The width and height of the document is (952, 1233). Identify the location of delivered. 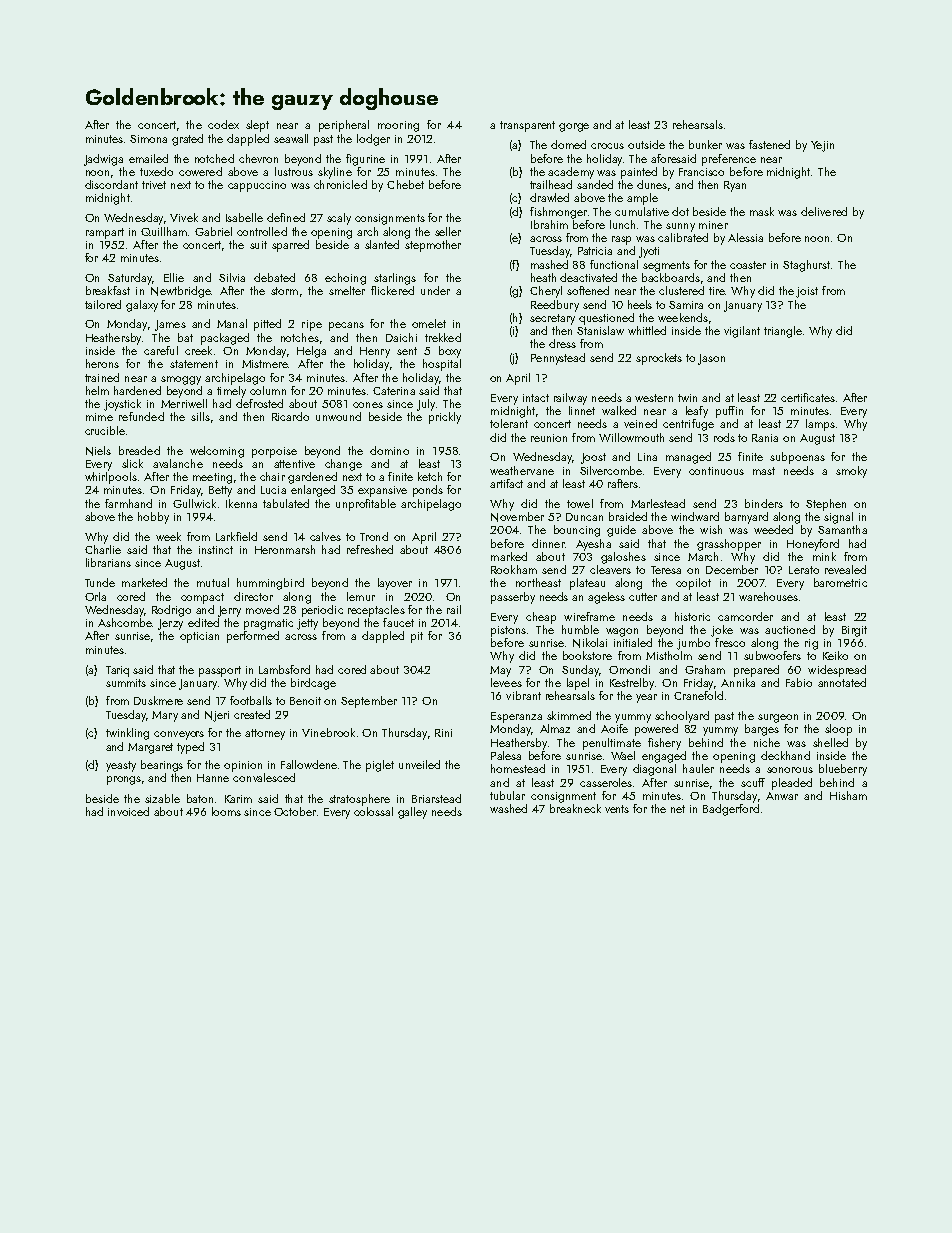
(824, 211).
